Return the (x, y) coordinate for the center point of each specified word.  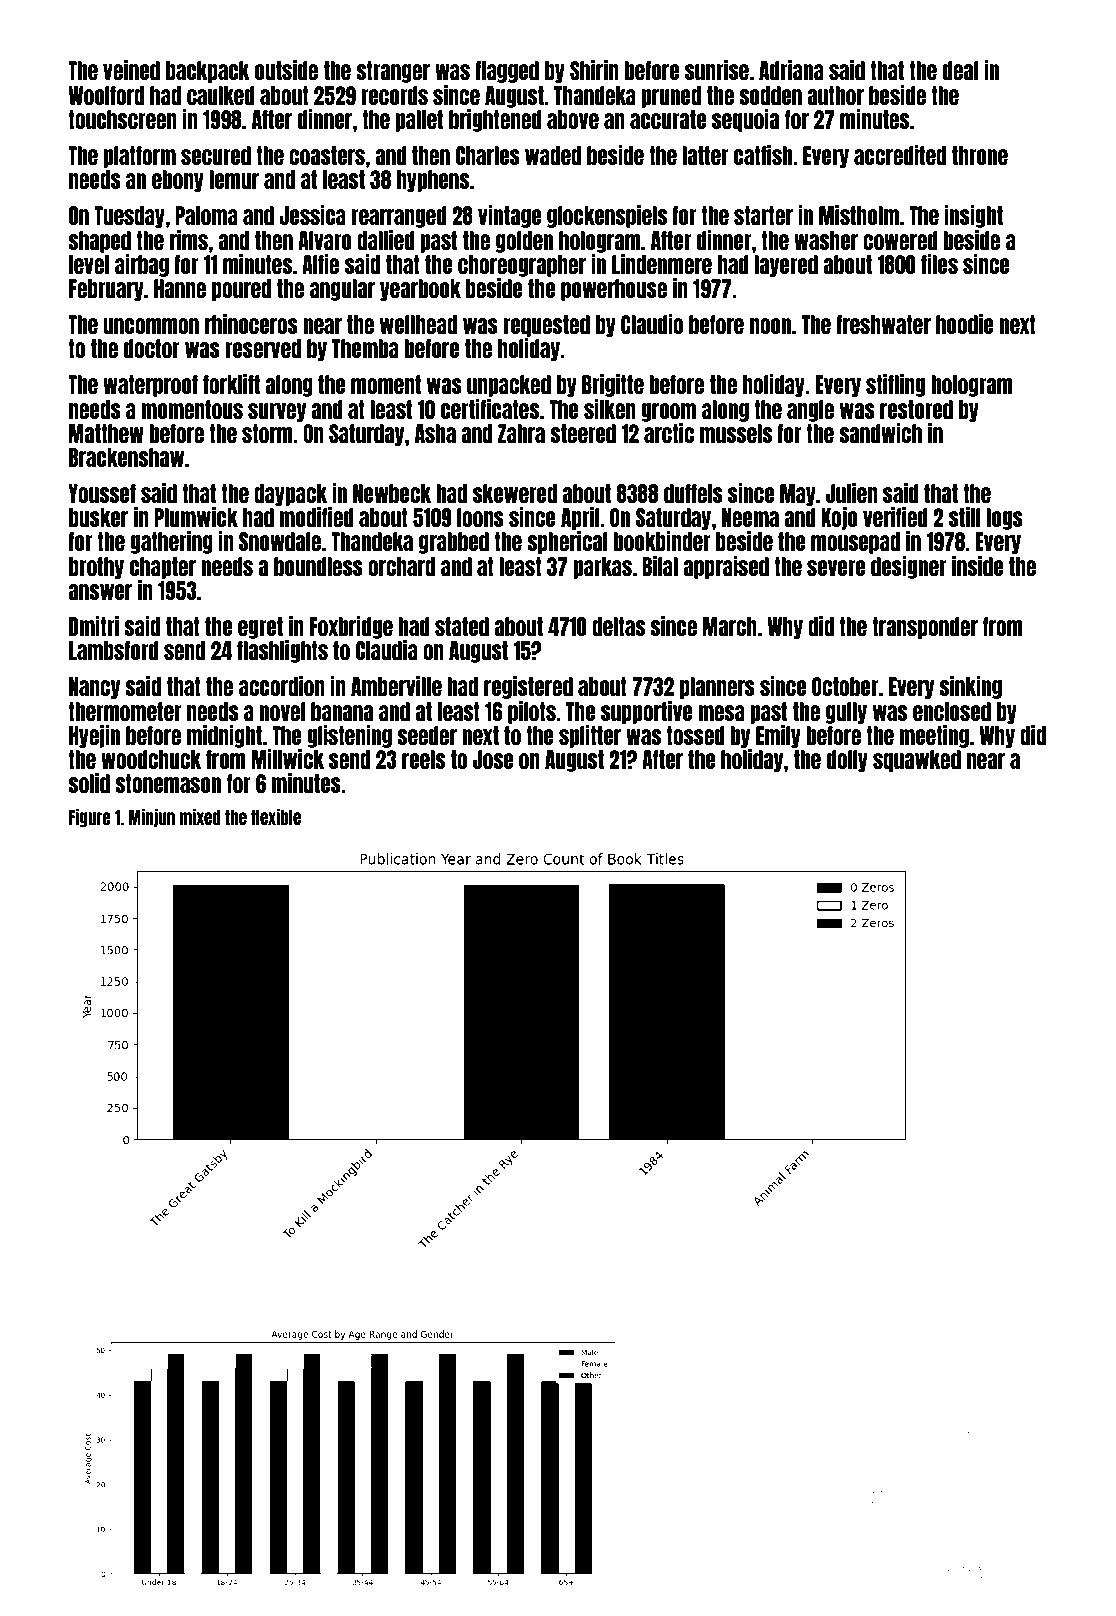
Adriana (791, 70)
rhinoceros (251, 324)
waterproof (150, 386)
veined (131, 70)
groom (668, 412)
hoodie (964, 324)
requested (546, 326)
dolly (847, 761)
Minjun (152, 818)
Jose (493, 759)
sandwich (880, 433)
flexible (276, 817)
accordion (282, 686)
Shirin (594, 70)
